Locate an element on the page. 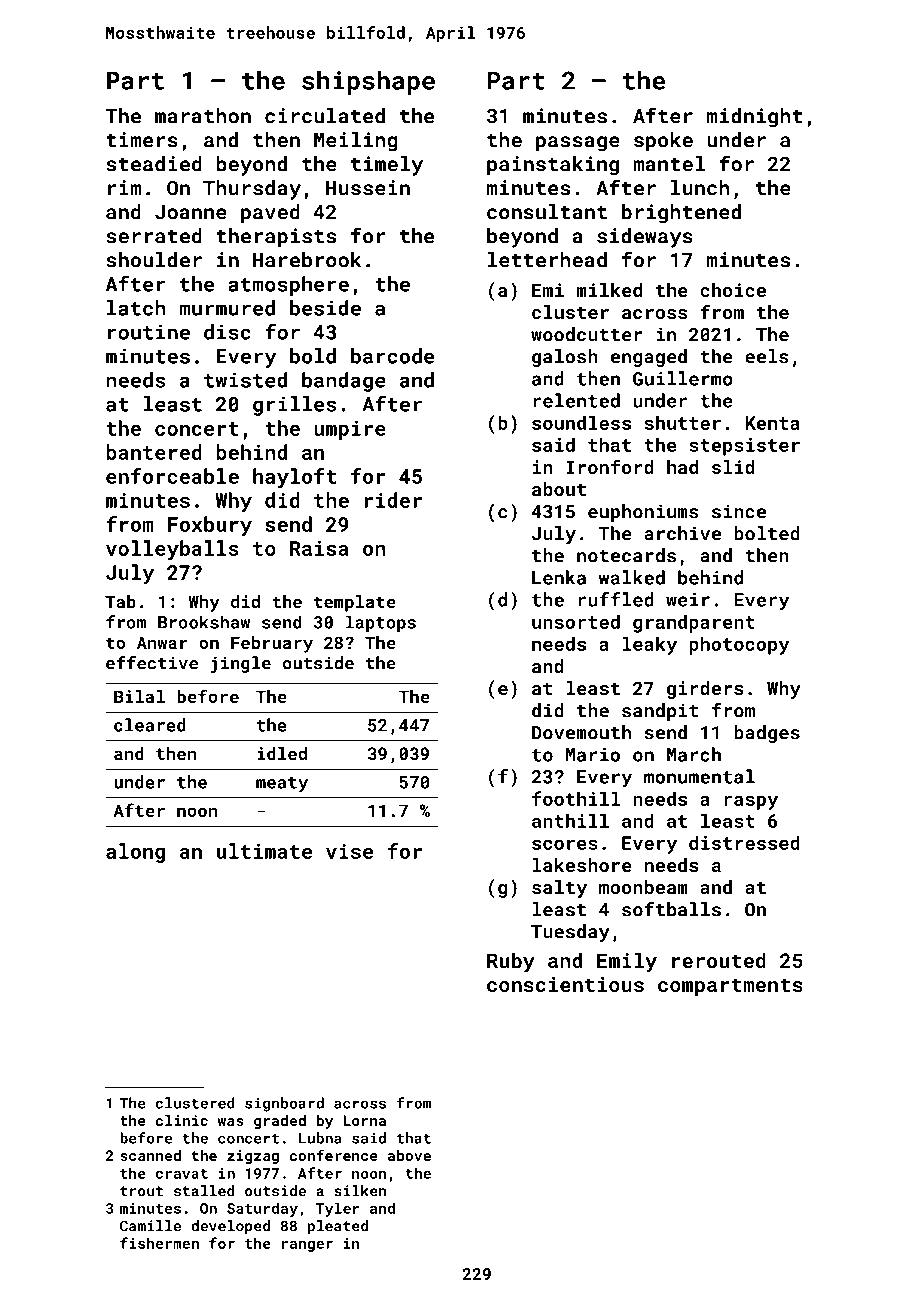  rerouted is located at coordinates (719, 960).
